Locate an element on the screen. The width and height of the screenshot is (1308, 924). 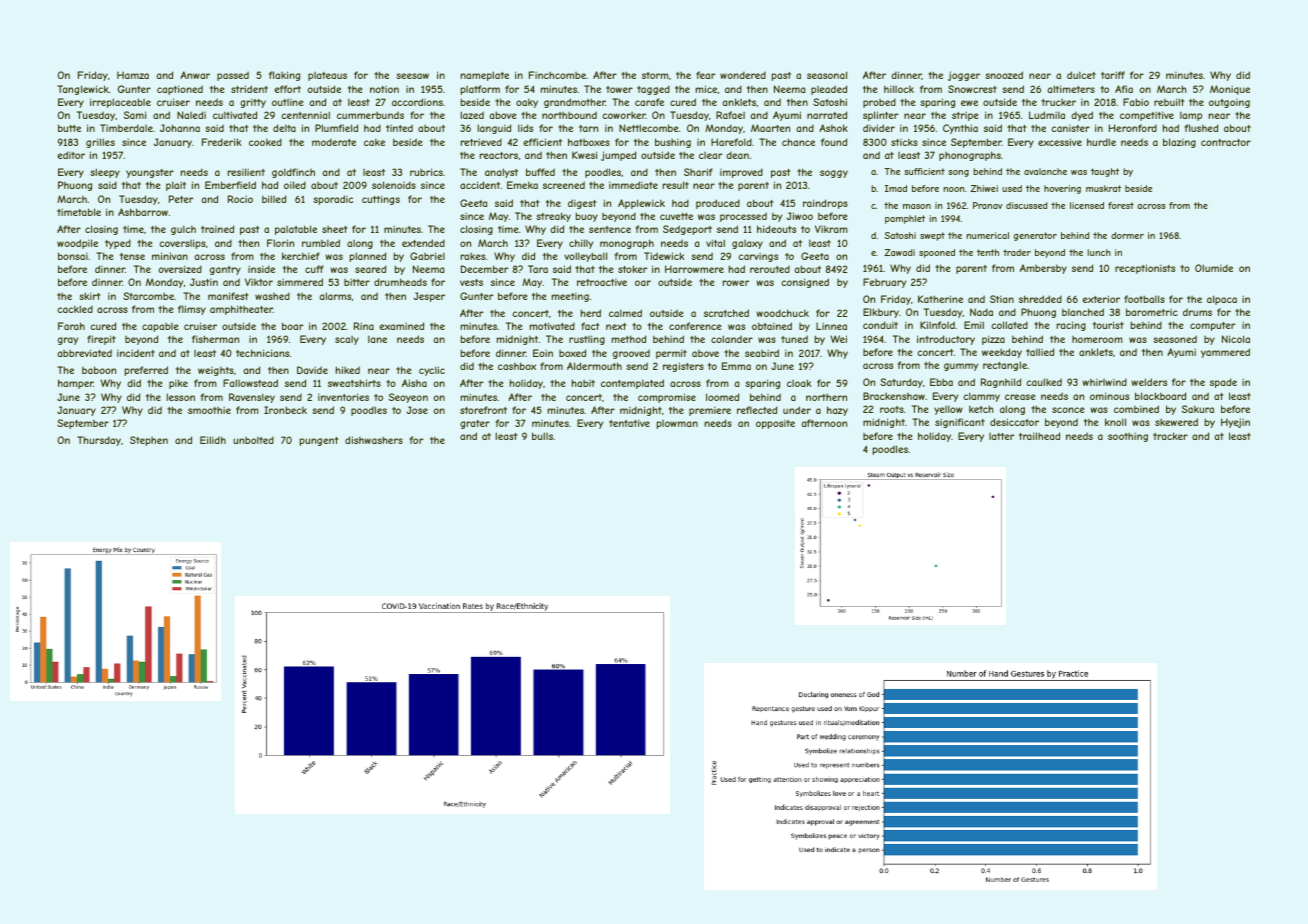
Olumide is located at coordinates (1214, 268).
